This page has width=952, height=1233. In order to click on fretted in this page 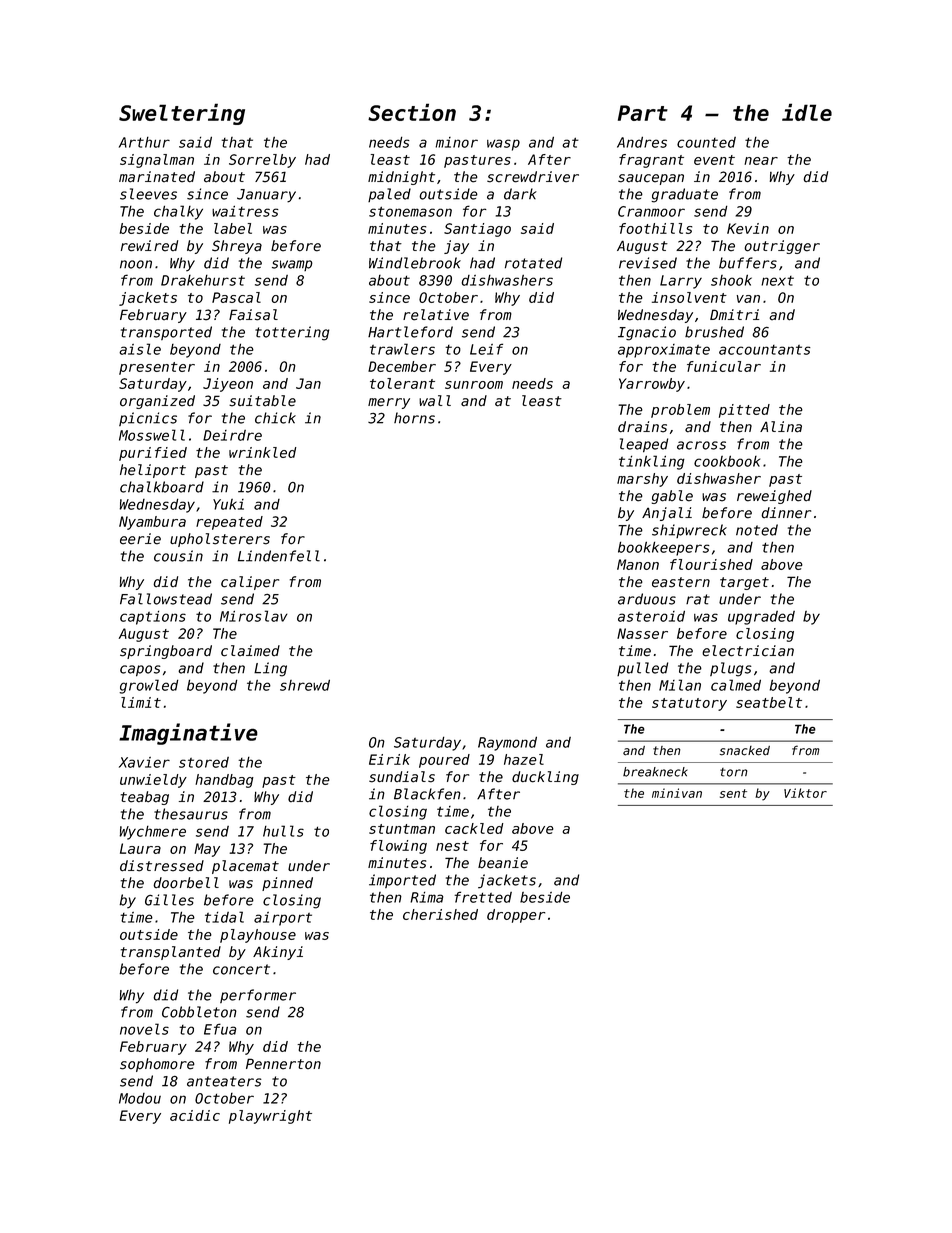, I will do `click(483, 897)`.
